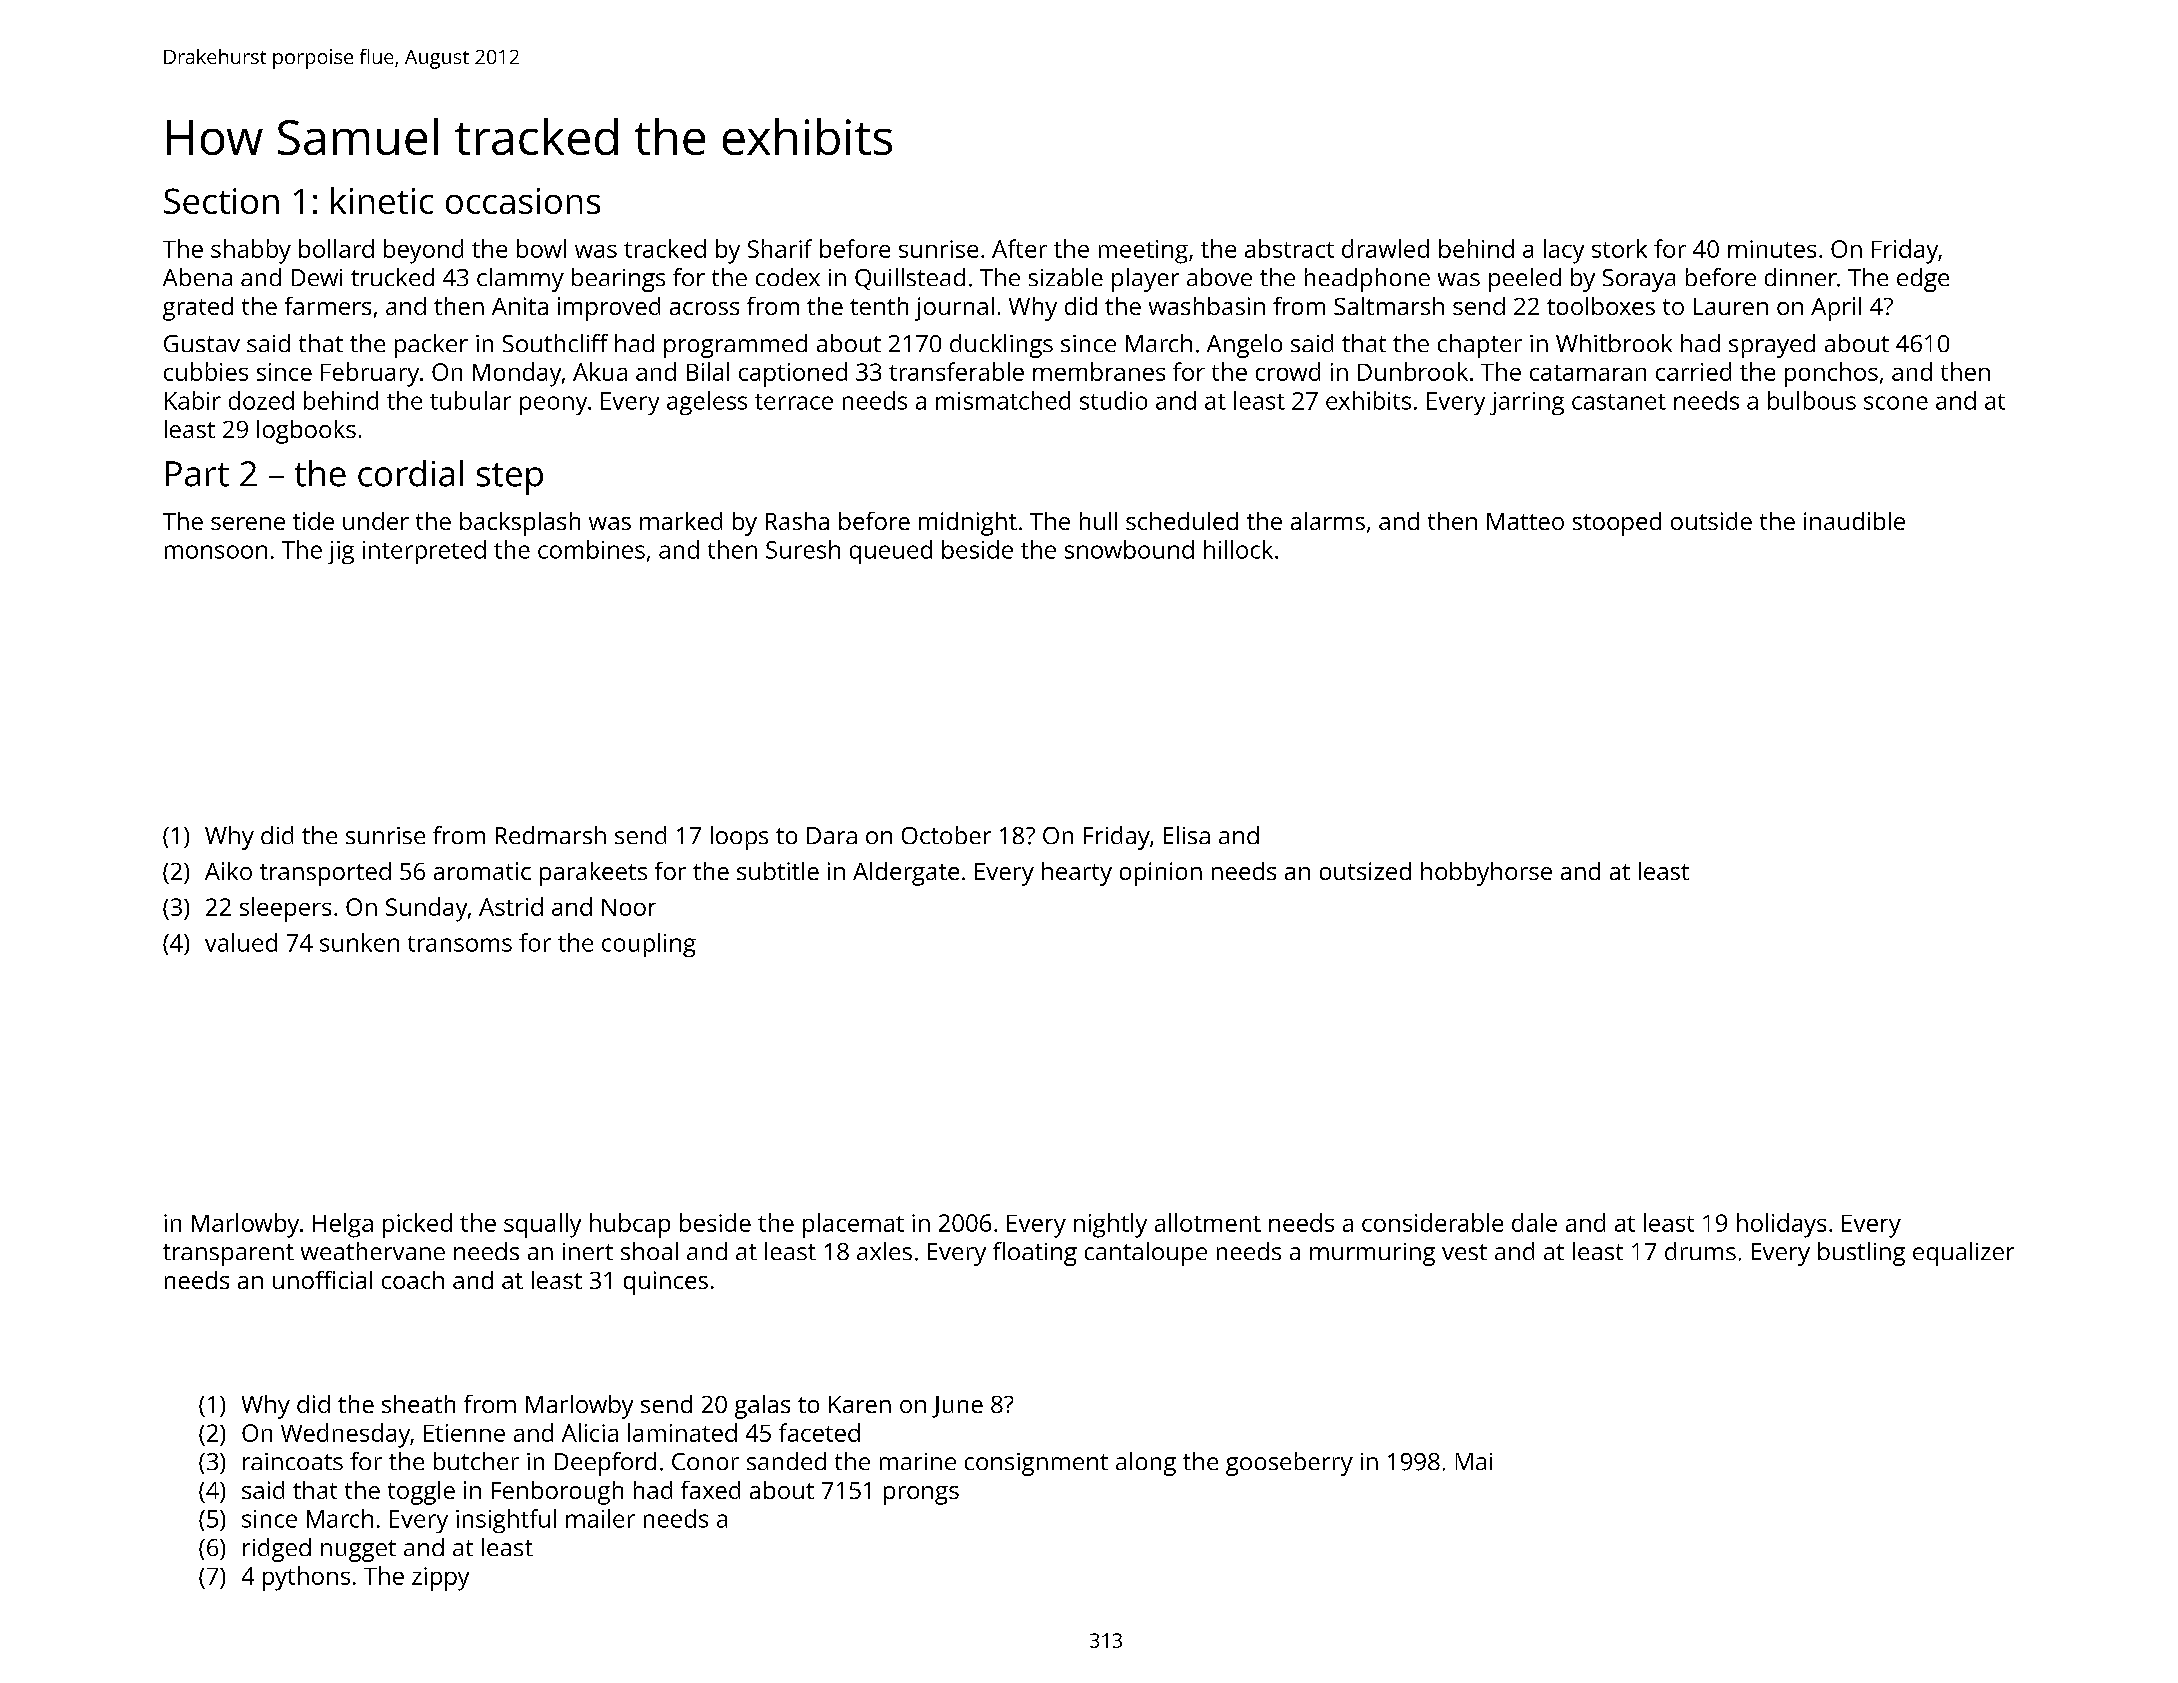 The height and width of the image is (1683, 2178). I want to click on occasions, so click(523, 201).
